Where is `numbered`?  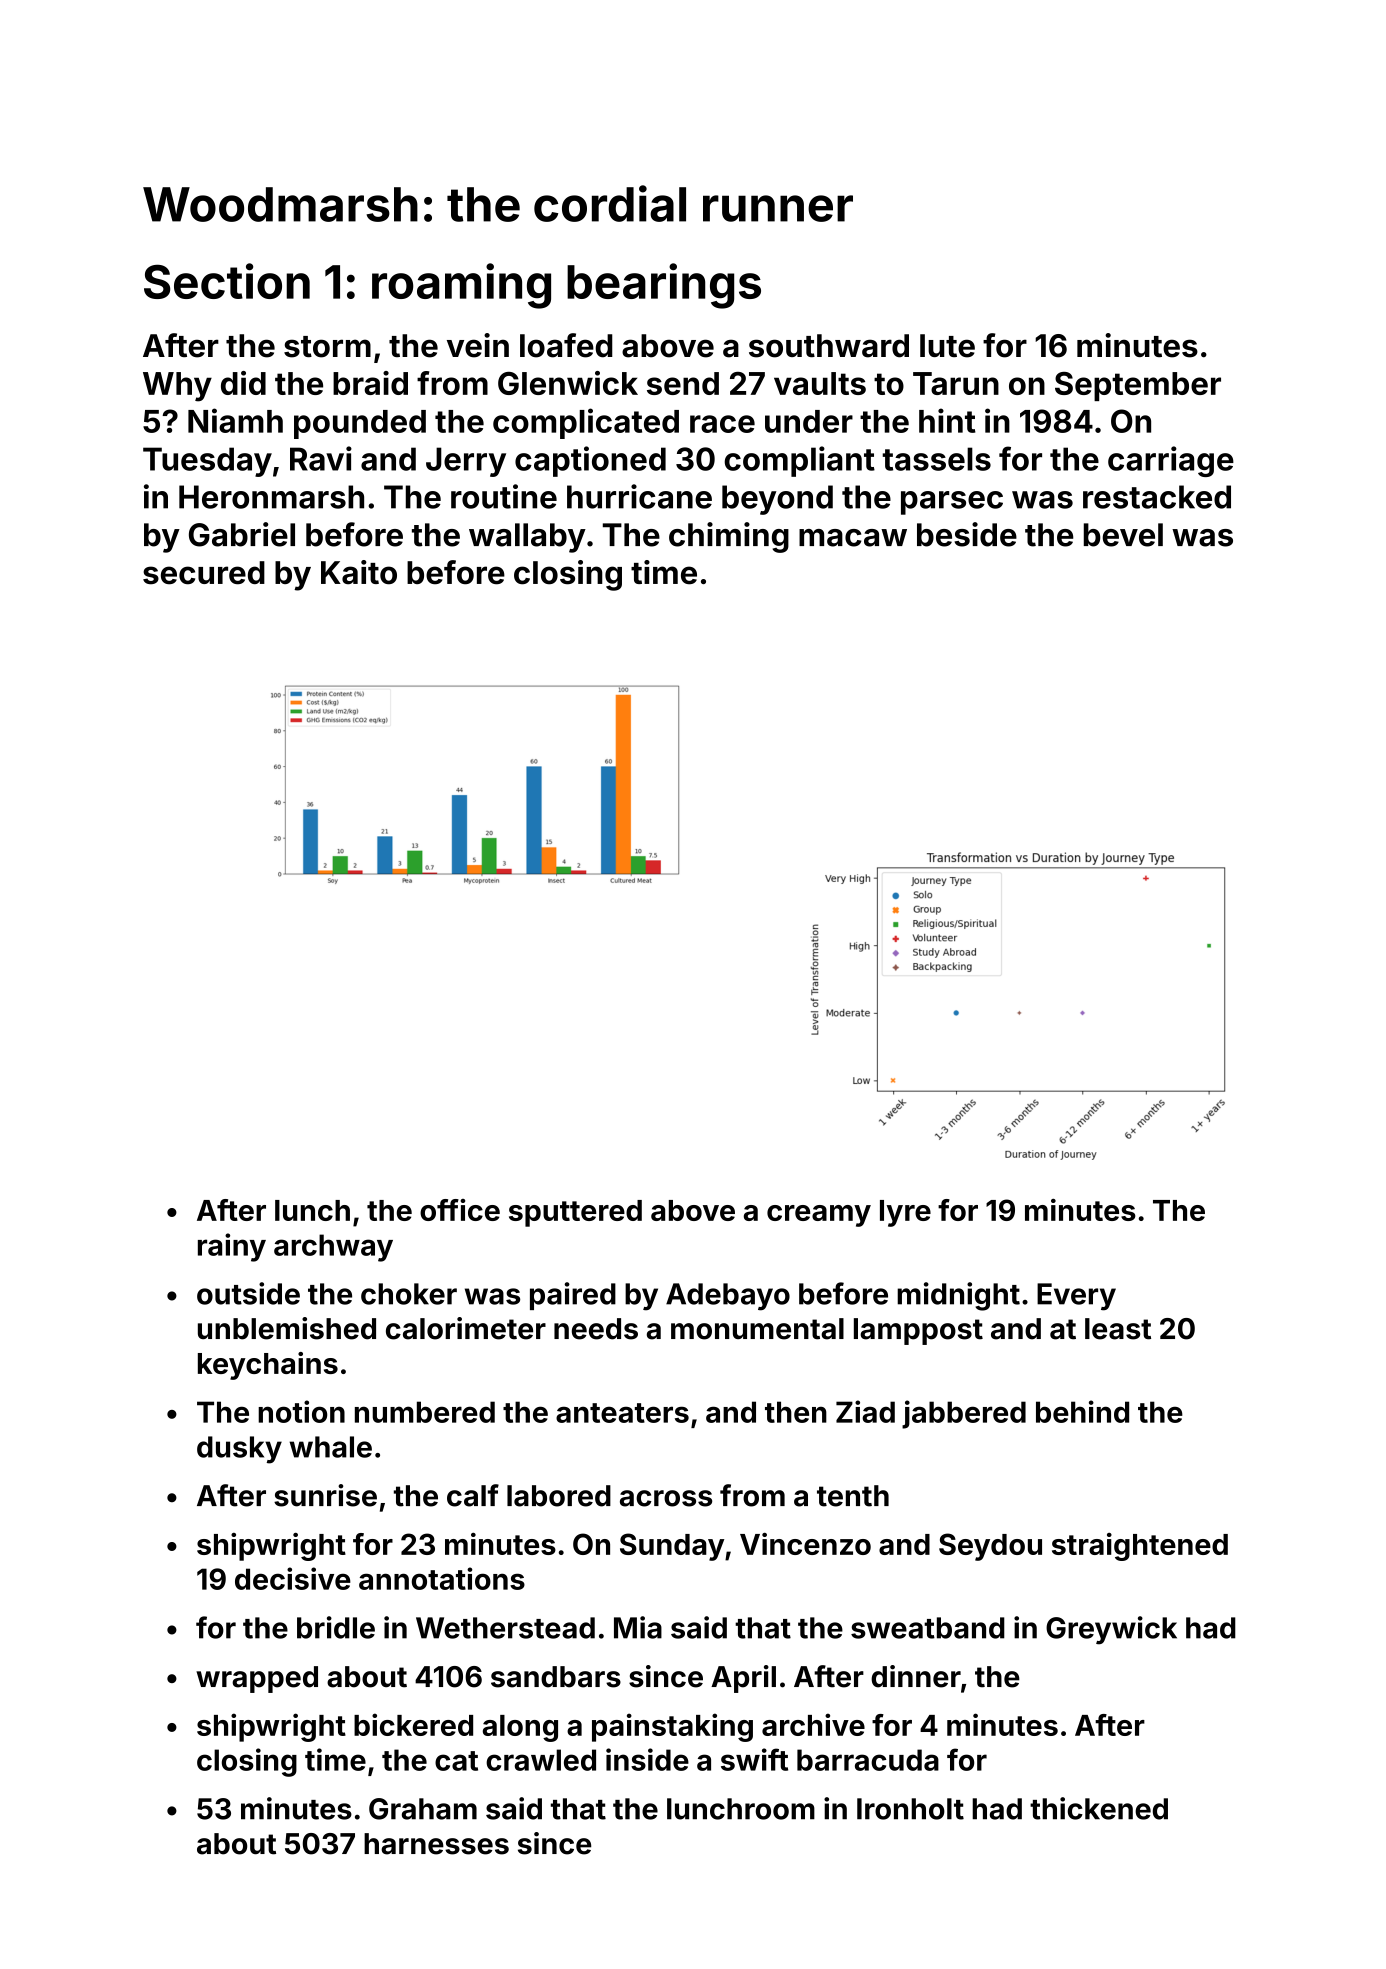 numbered is located at coordinates (425, 1412).
